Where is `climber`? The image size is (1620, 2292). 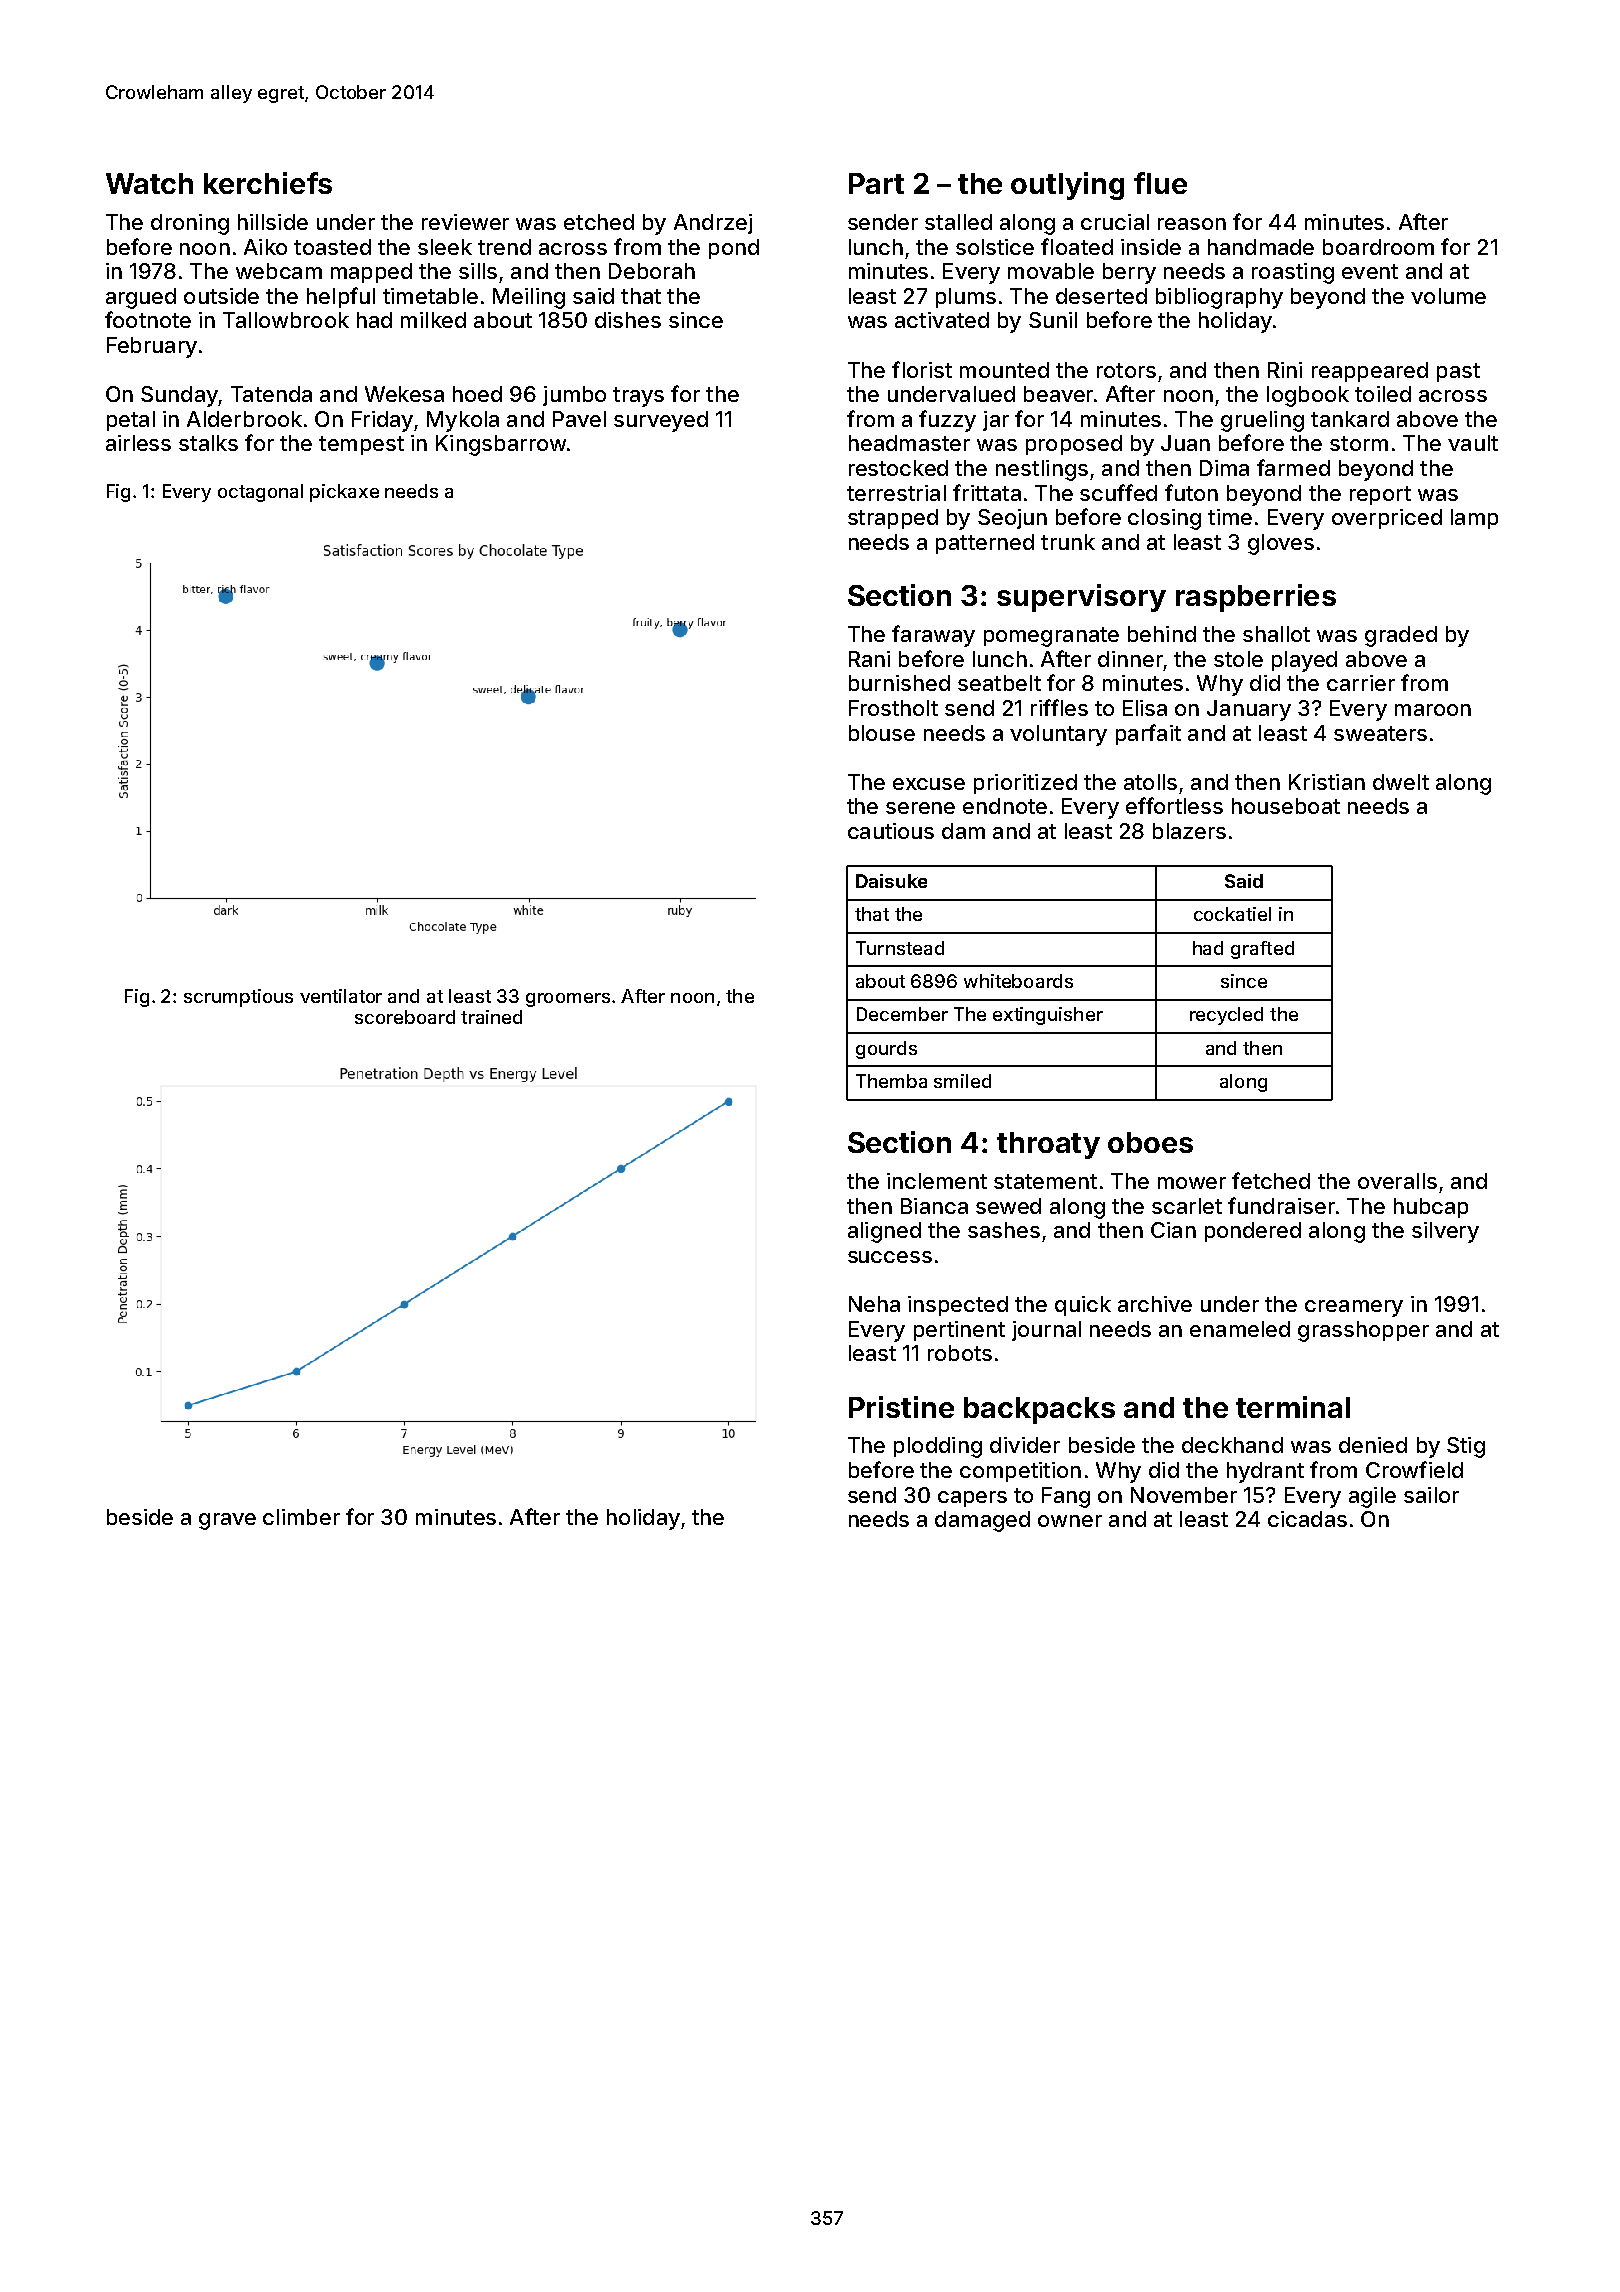
climber is located at coordinates (301, 1517).
